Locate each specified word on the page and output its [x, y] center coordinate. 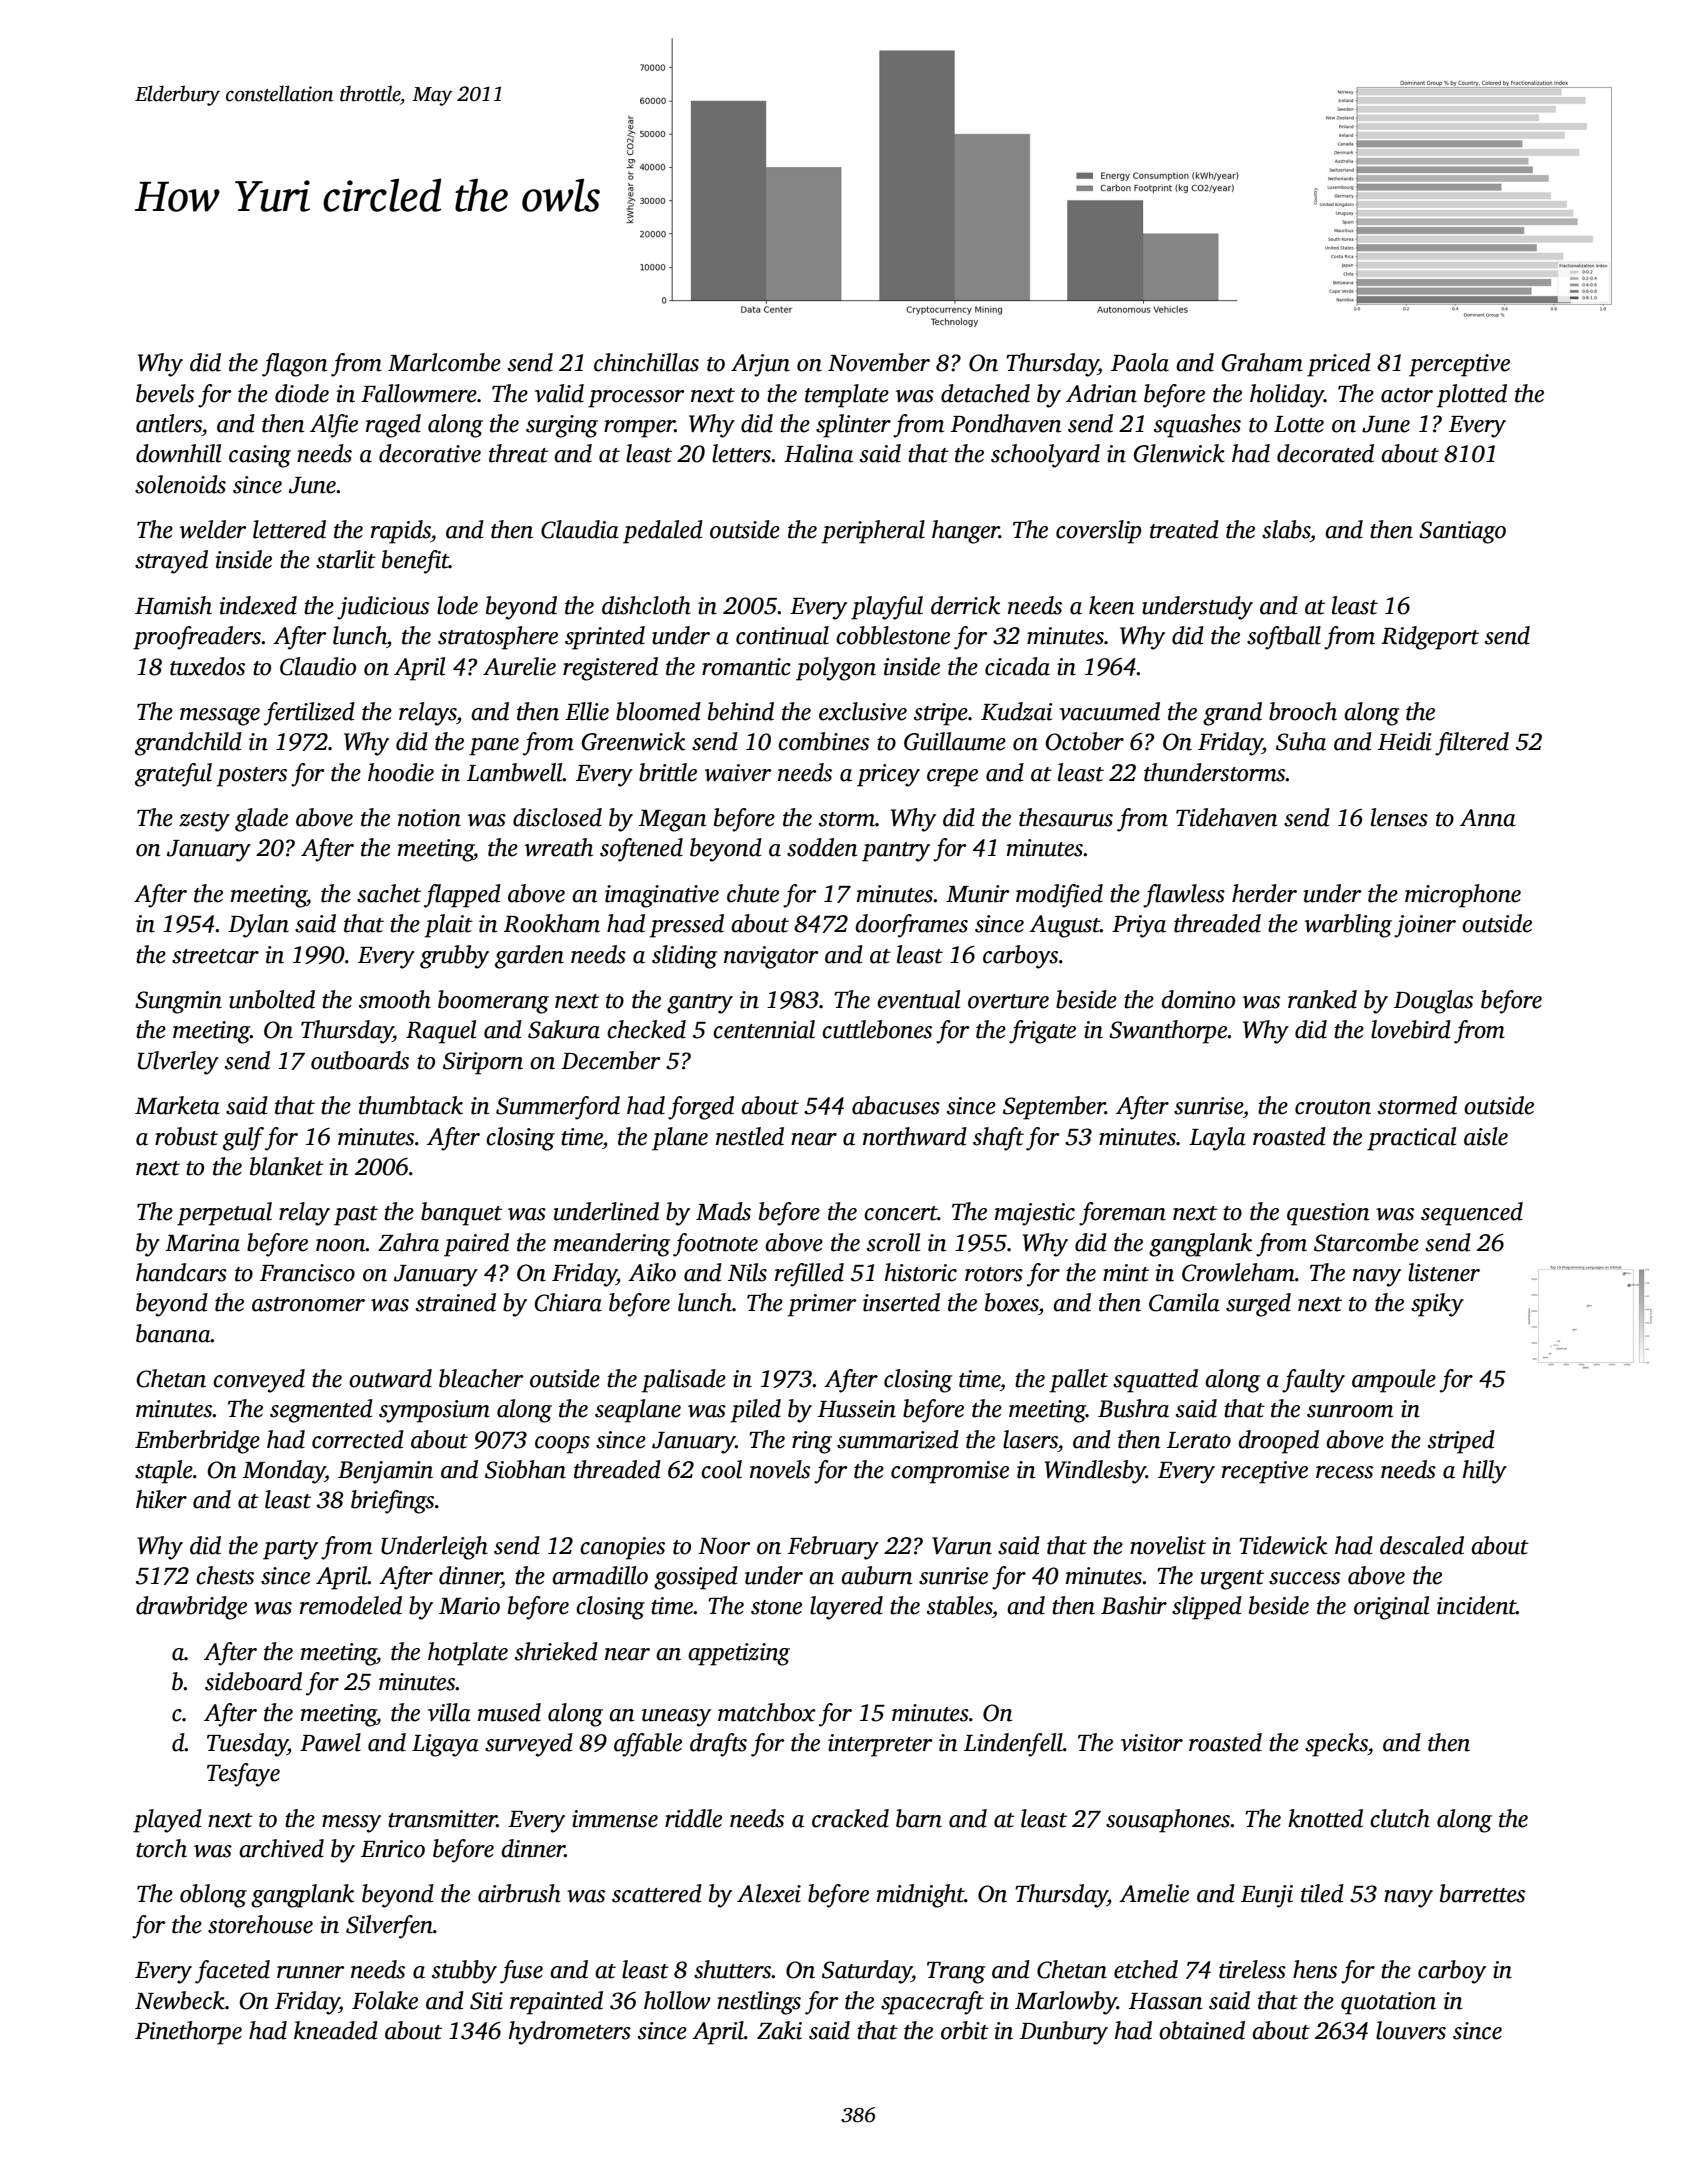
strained [456, 1302]
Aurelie [519, 666]
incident [1476, 1605]
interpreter [880, 1745]
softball [1284, 638]
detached [985, 393]
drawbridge [191, 1608]
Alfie [334, 426]
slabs [1286, 529]
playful [887, 608]
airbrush [519, 1893]
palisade [684, 1381]
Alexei [769, 1893]
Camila [1184, 1302]
